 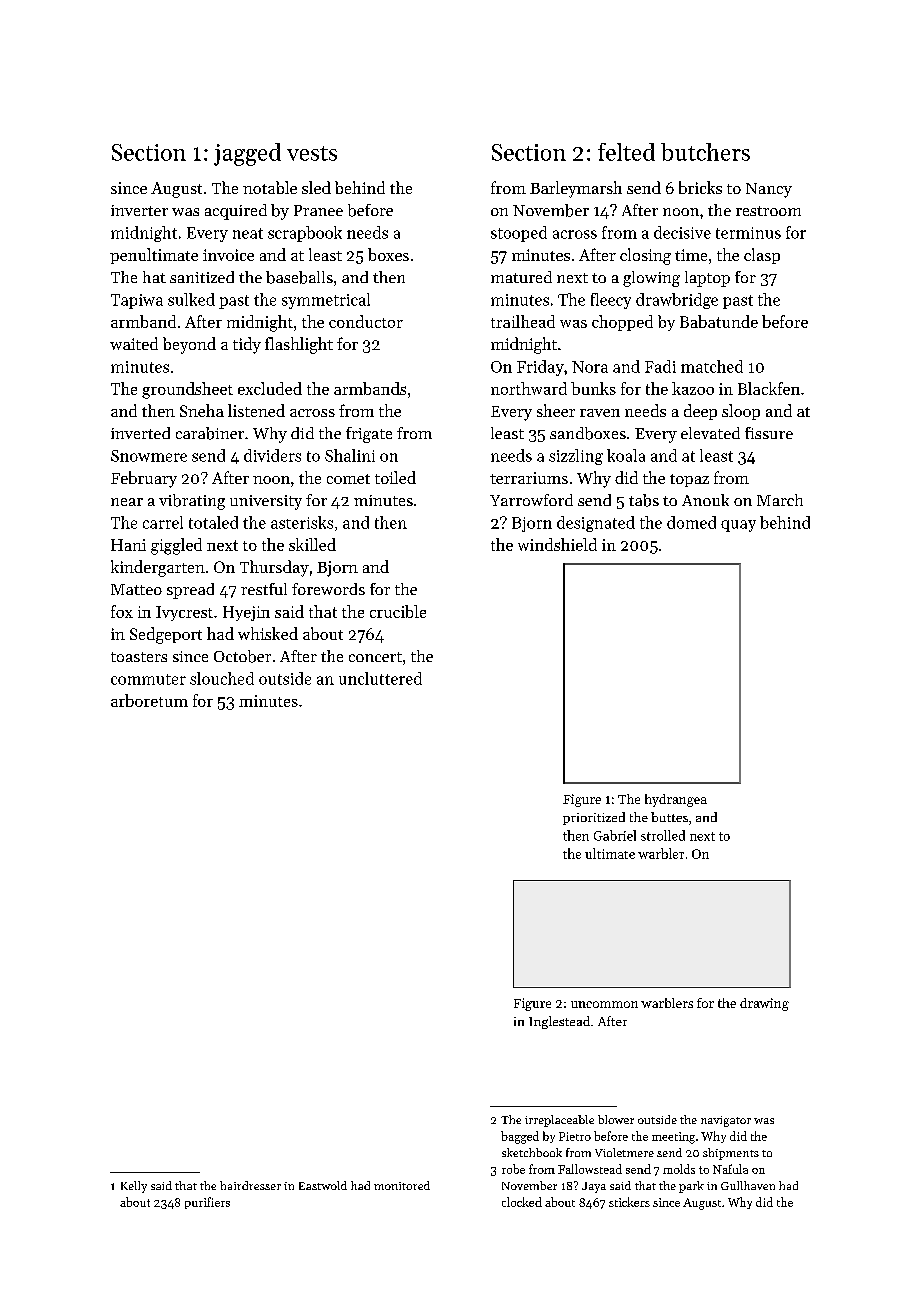 What do you see at coordinates (762, 256) in the image?
I see `clasp` at bounding box center [762, 256].
